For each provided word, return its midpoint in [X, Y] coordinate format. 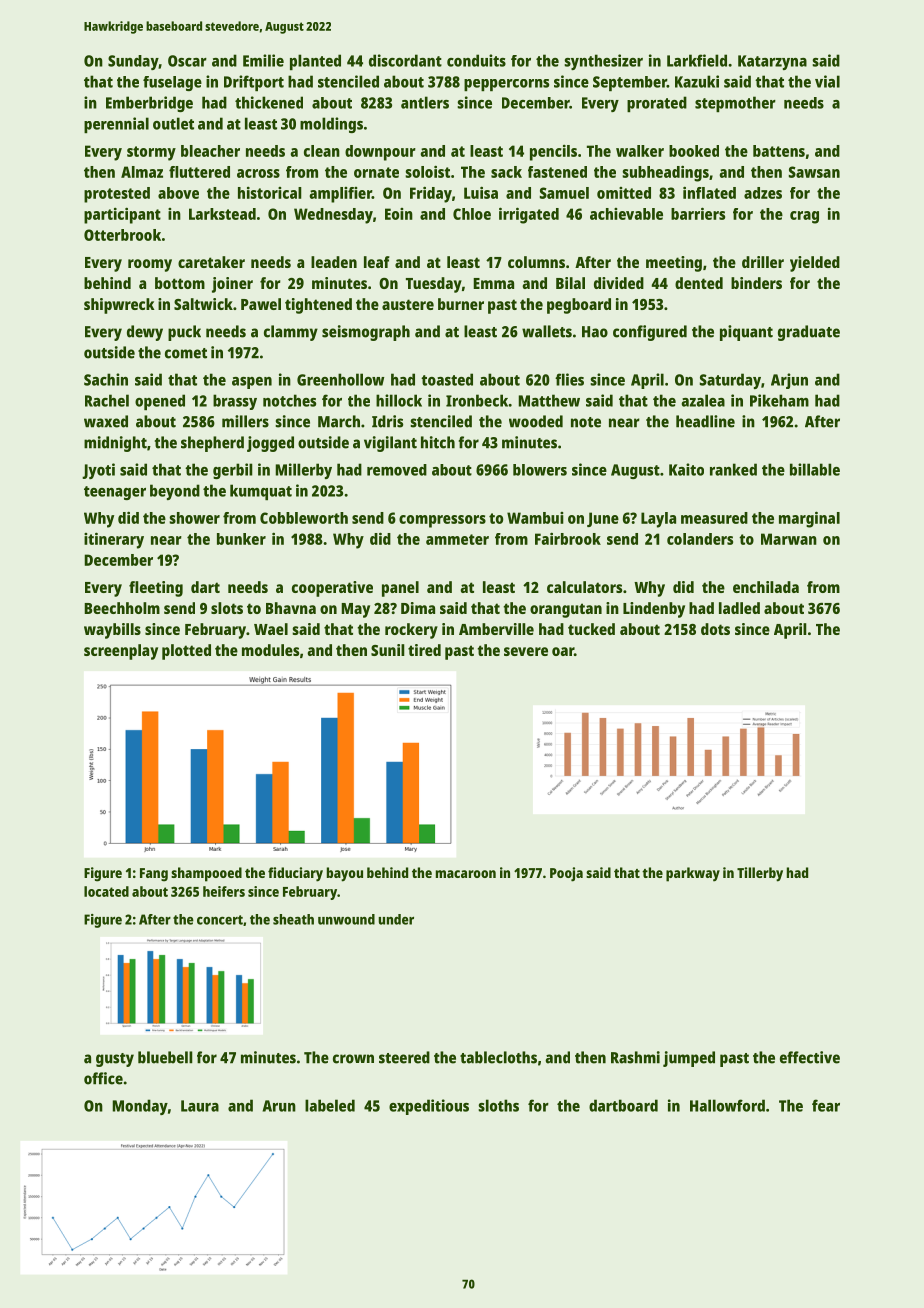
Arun [279, 1106]
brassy [235, 402]
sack [506, 172]
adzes [763, 193]
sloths [498, 1105]
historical [270, 193]
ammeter [457, 539]
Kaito [686, 469]
